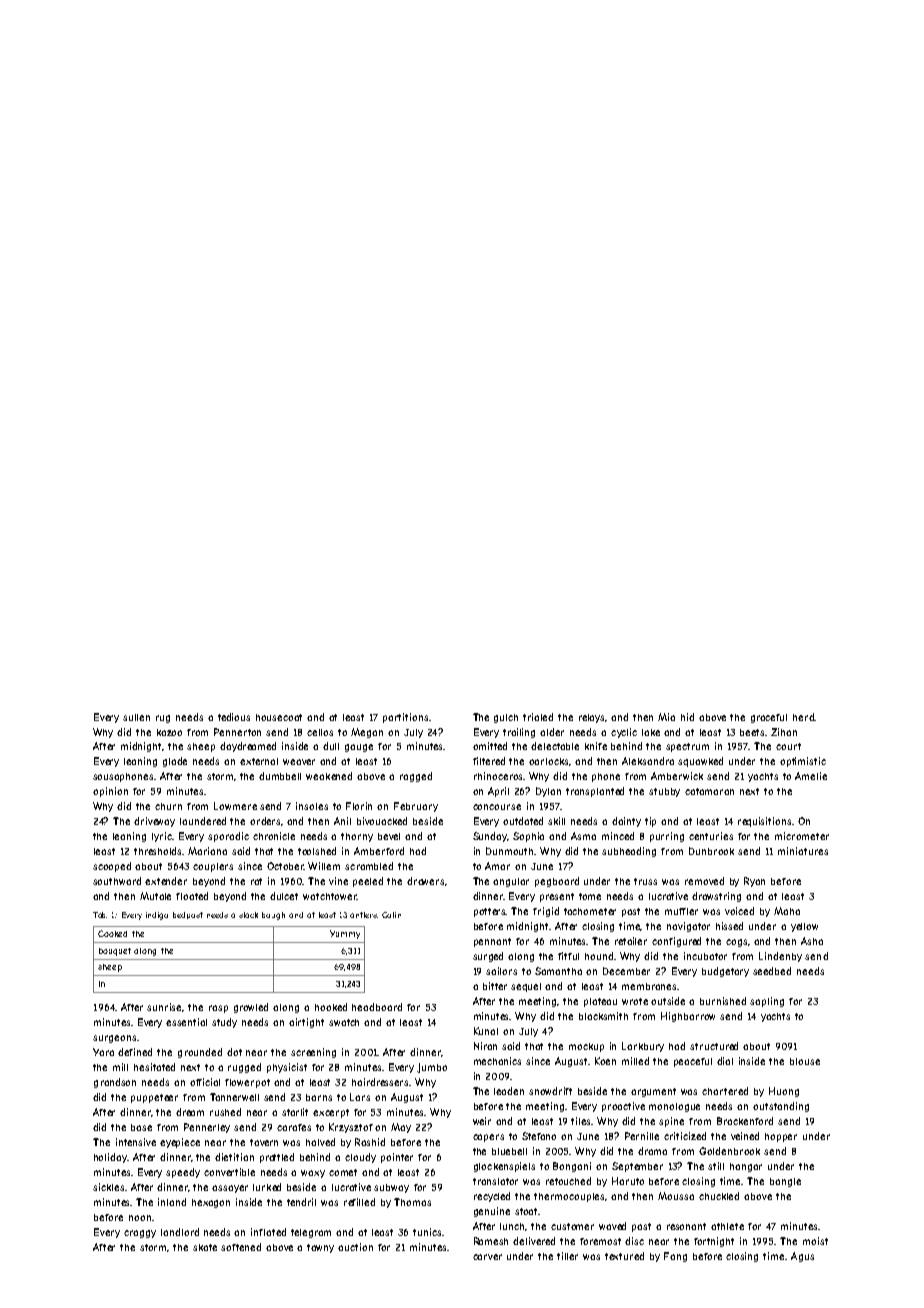  I want to click on sullen, so click(136, 717).
